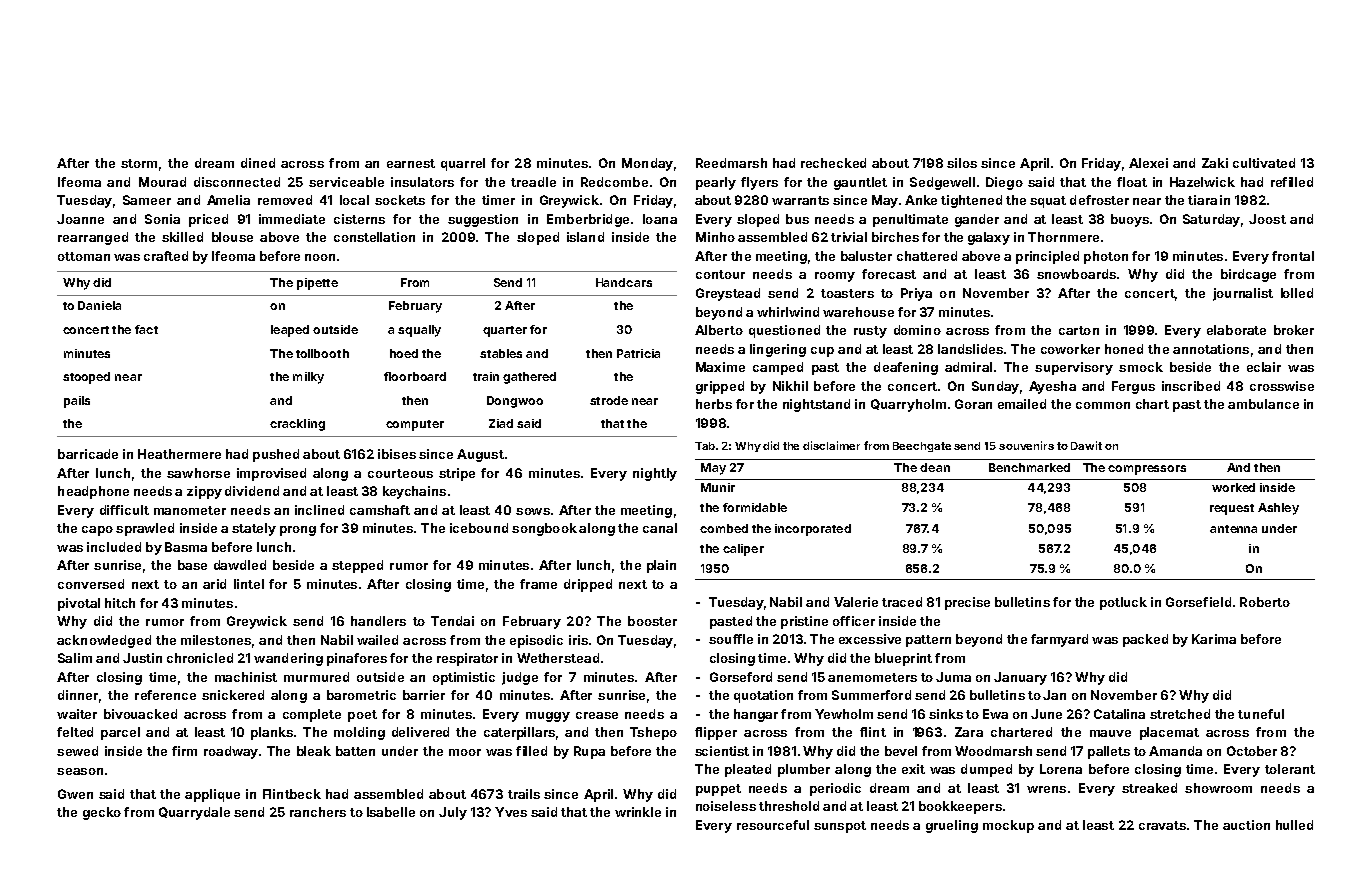  What do you see at coordinates (840, 827) in the screenshot?
I see `sunspot` at bounding box center [840, 827].
